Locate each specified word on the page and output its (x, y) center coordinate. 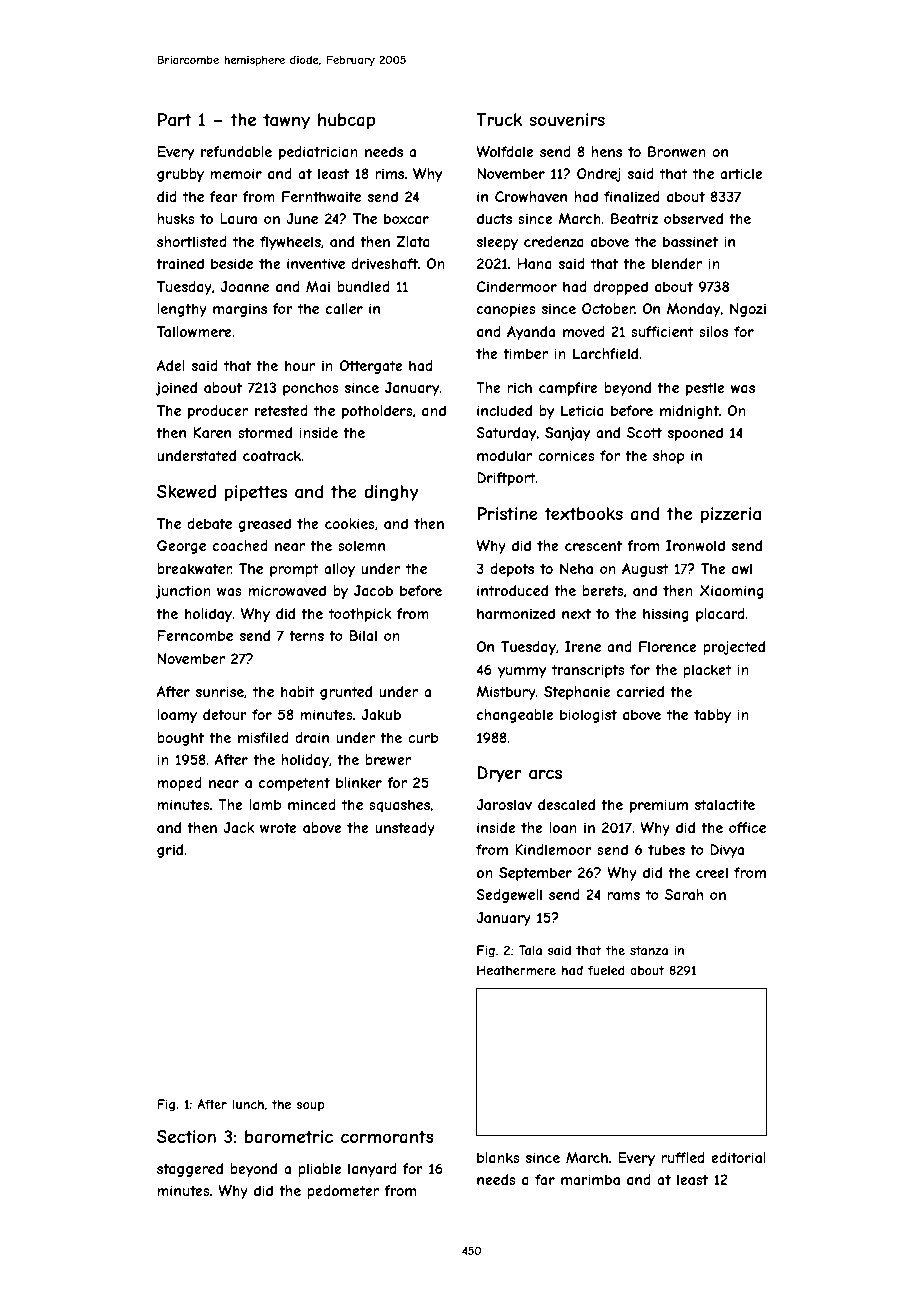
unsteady (405, 829)
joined (176, 389)
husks (176, 218)
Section (186, 1136)
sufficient (662, 331)
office (747, 827)
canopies (506, 310)
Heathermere (516, 970)
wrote (278, 828)
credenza (554, 241)
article (741, 173)
